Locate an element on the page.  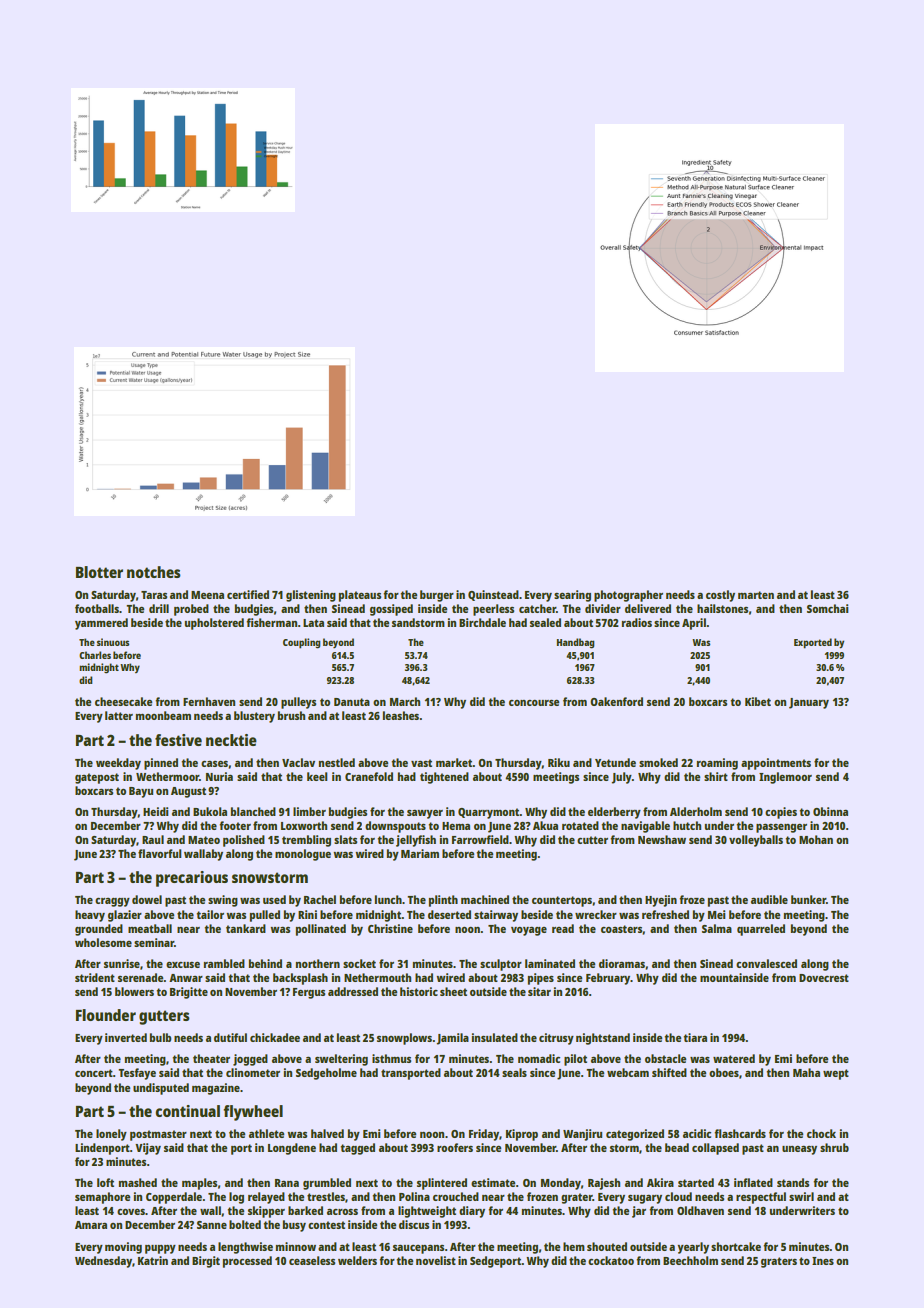
Mohan is located at coordinates (816, 839).
